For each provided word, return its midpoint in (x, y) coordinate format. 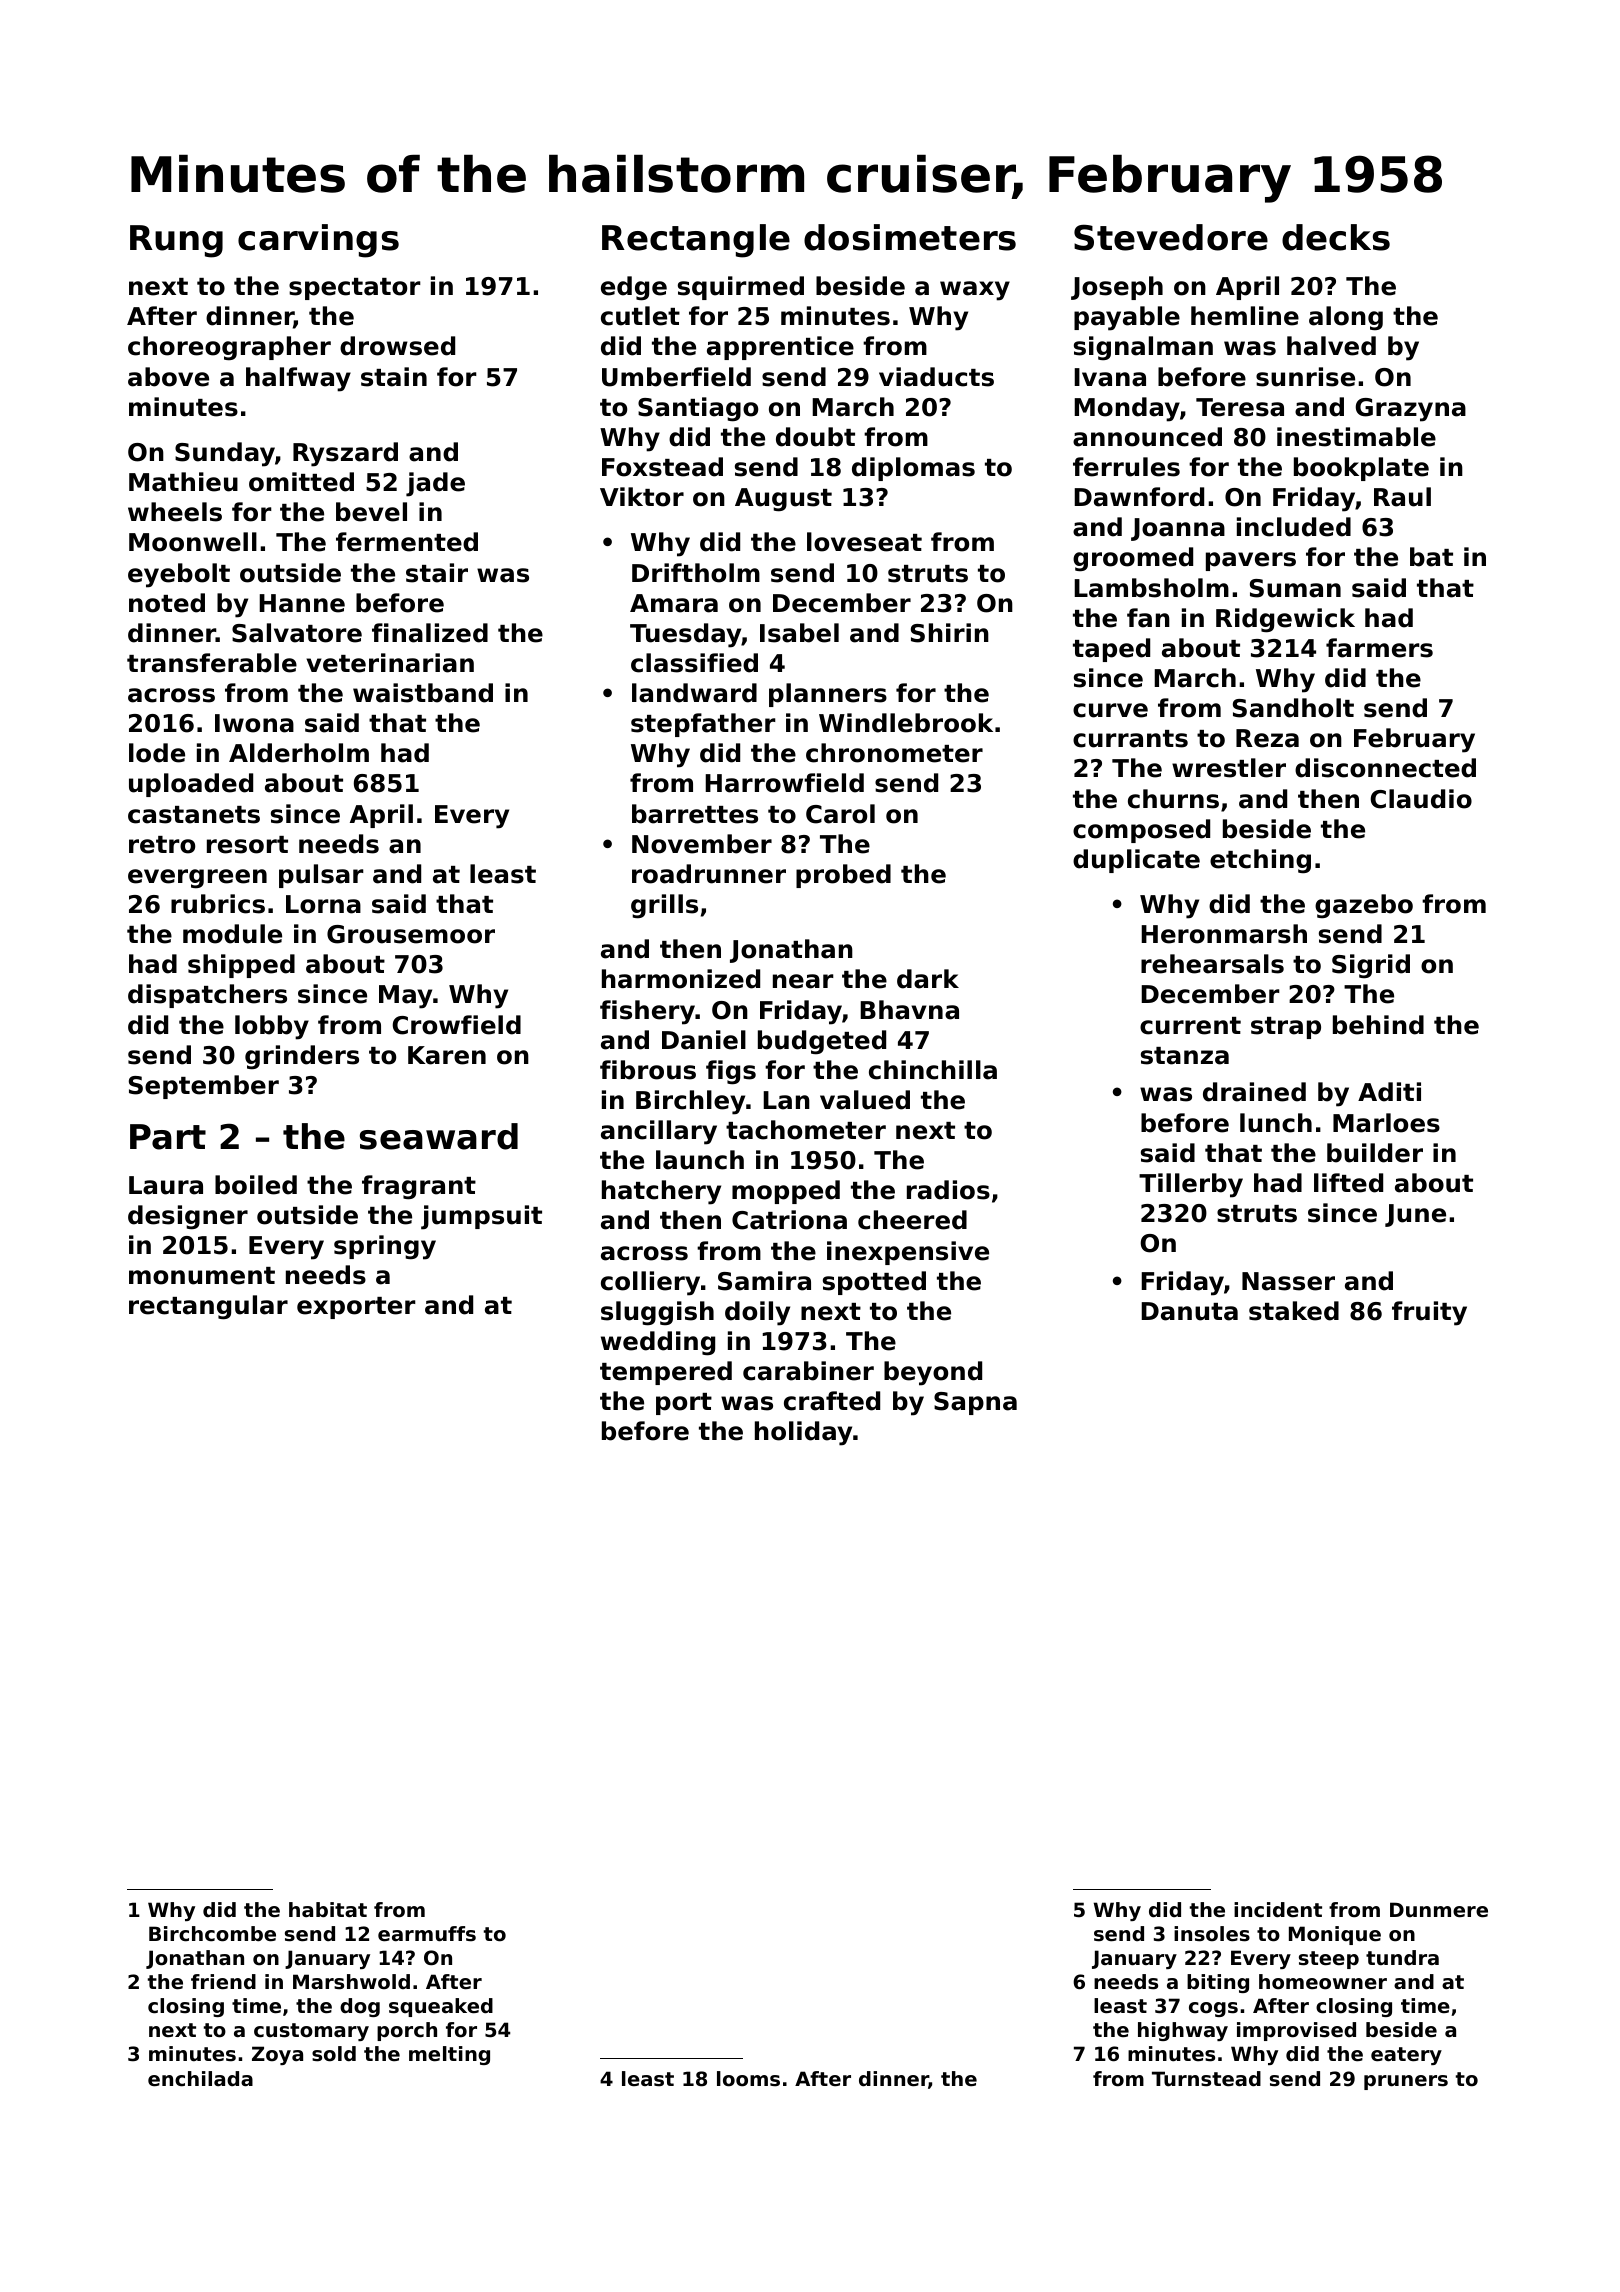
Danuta (1189, 1311)
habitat (328, 1910)
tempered (666, 1373)
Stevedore (1171, 237)
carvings (318, 241)
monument (202, 1276)
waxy (975, 291)
